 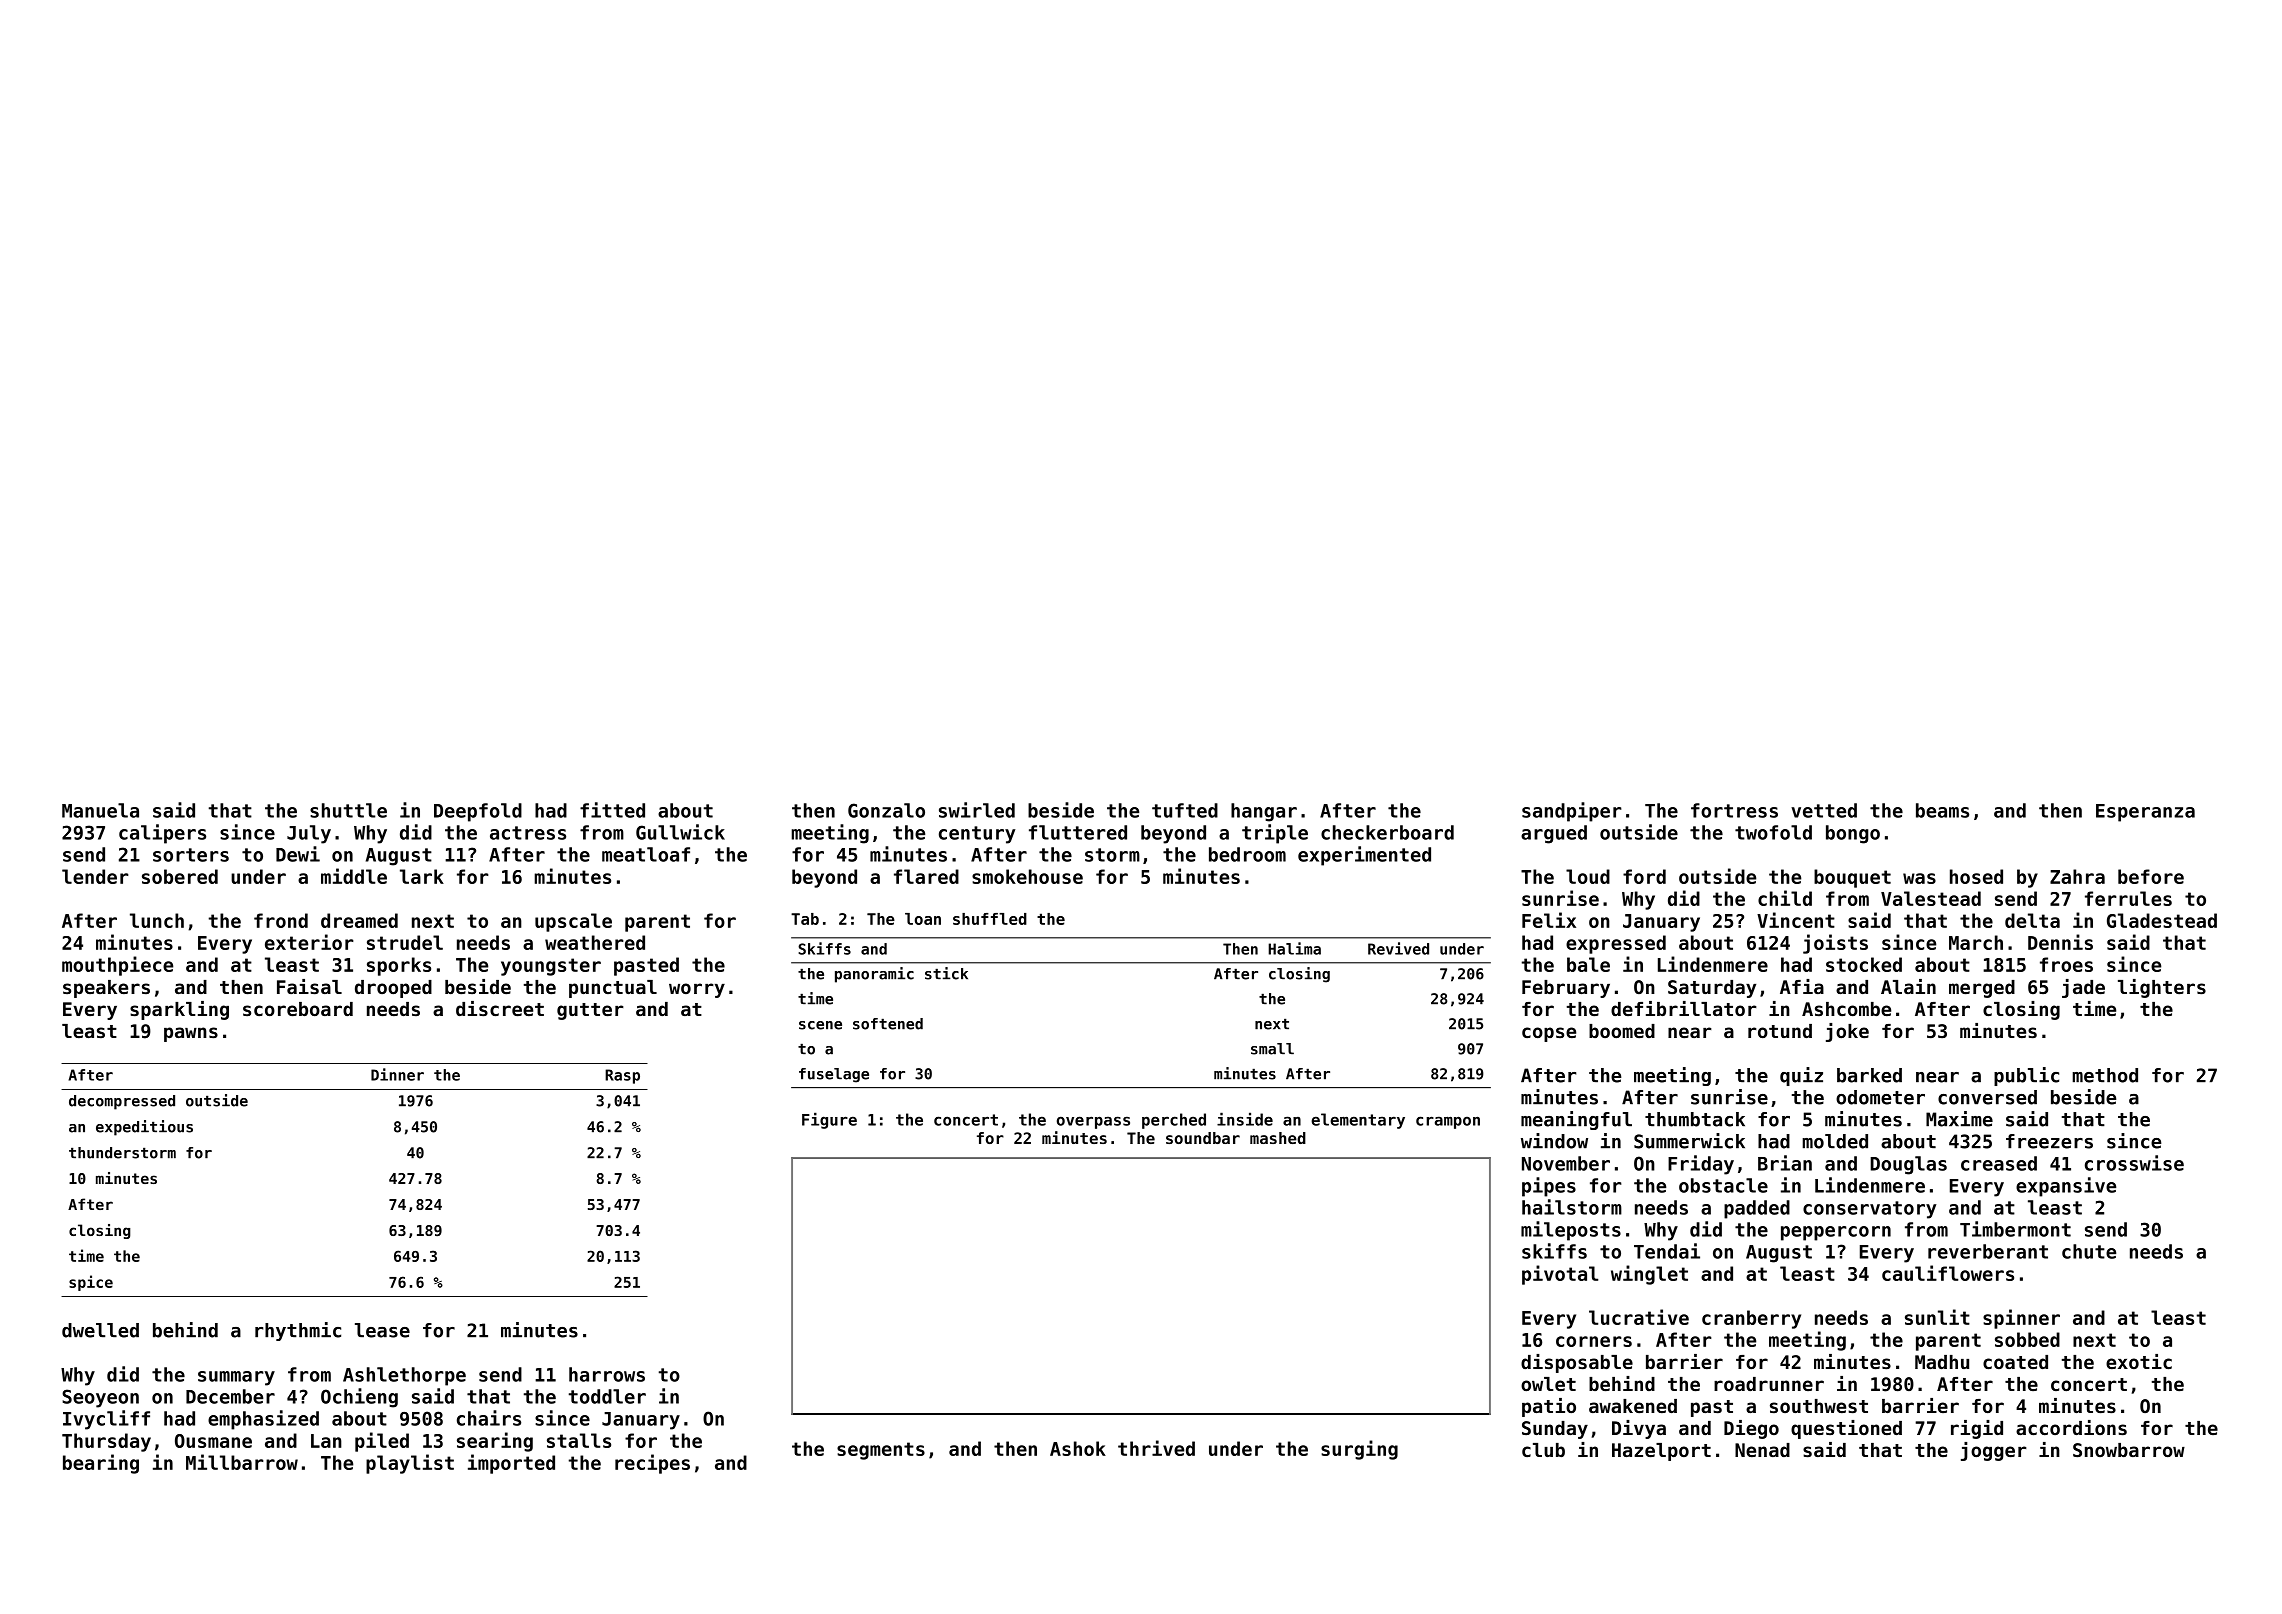 I want to click on tufted, so click(x=1185, y=810).
